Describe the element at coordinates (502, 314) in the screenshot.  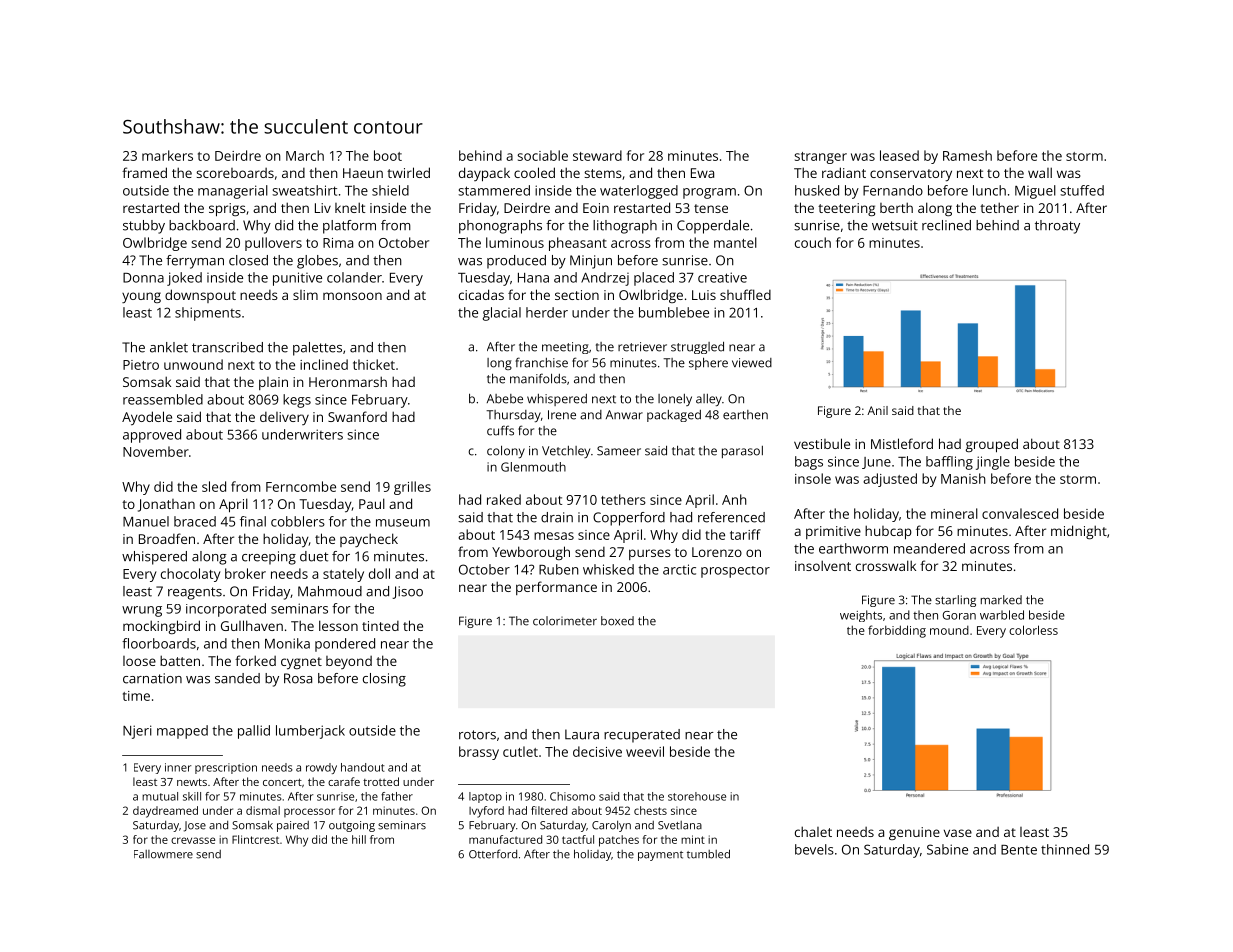
I see `glacial` at that location.
